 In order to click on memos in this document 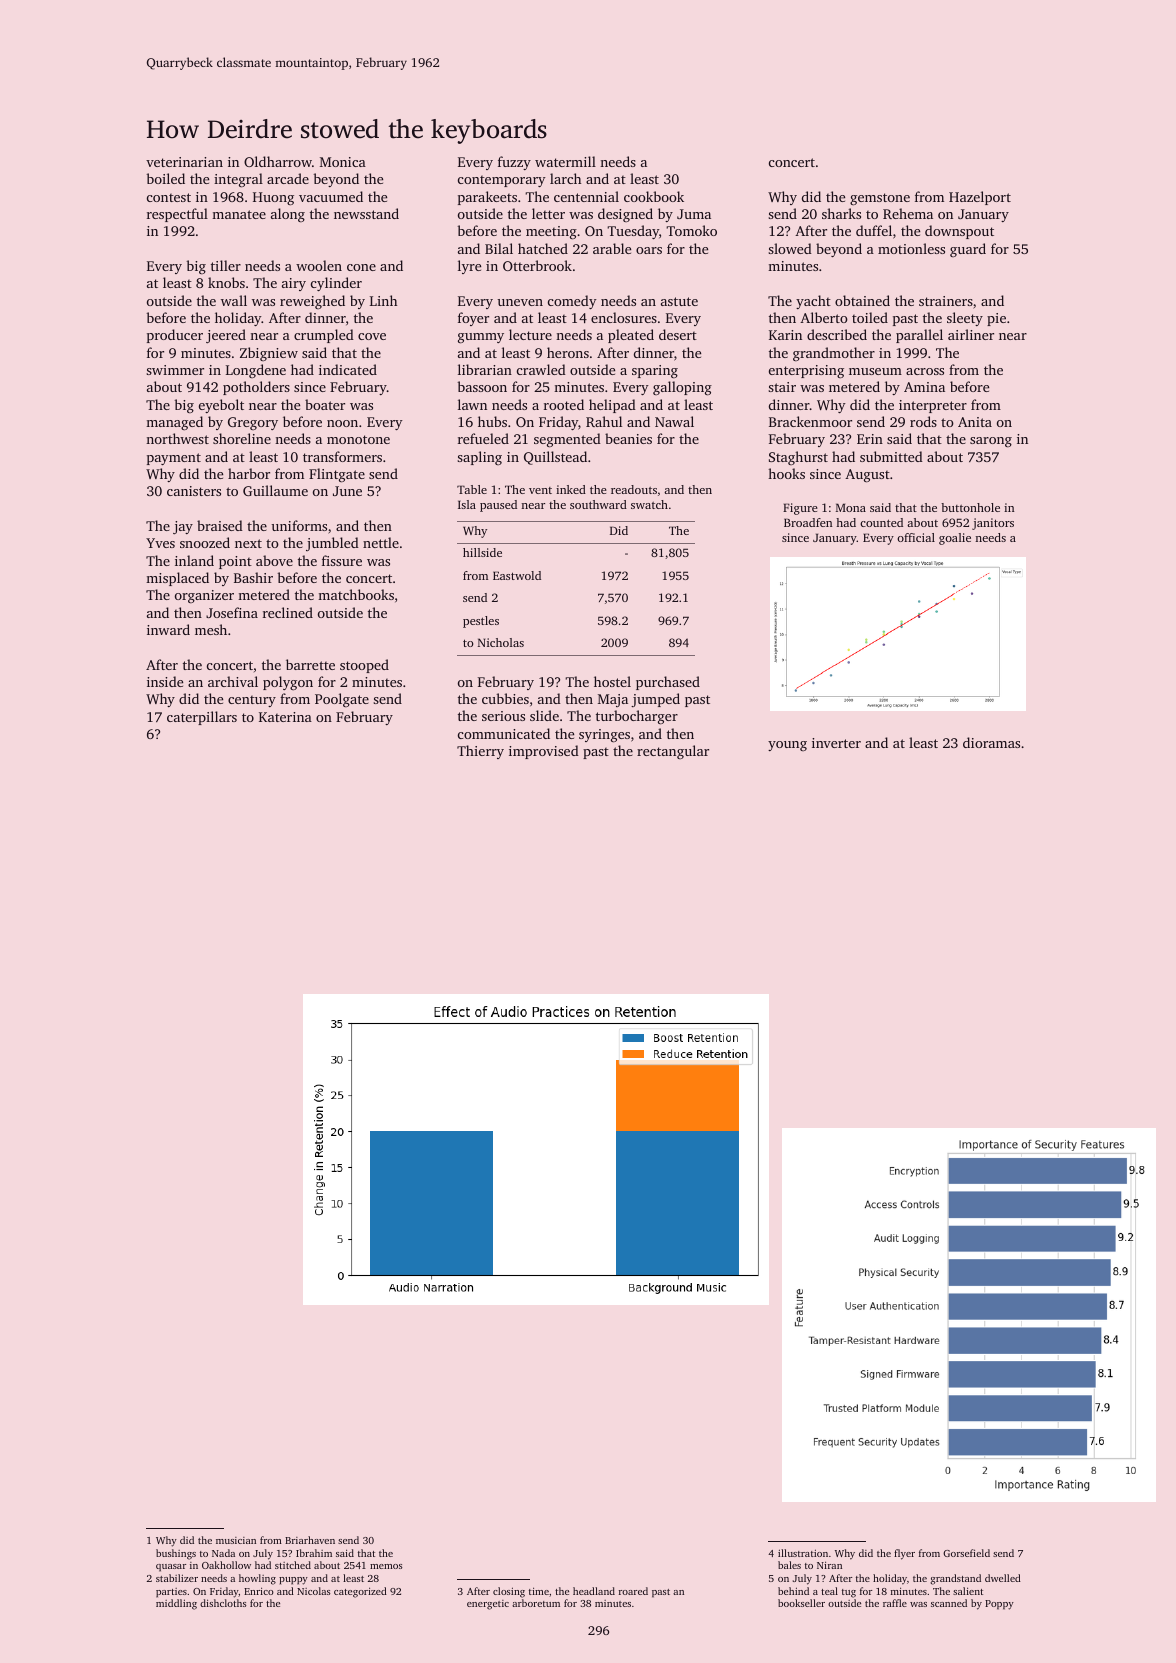, I will do `click(386, 1566)`.
